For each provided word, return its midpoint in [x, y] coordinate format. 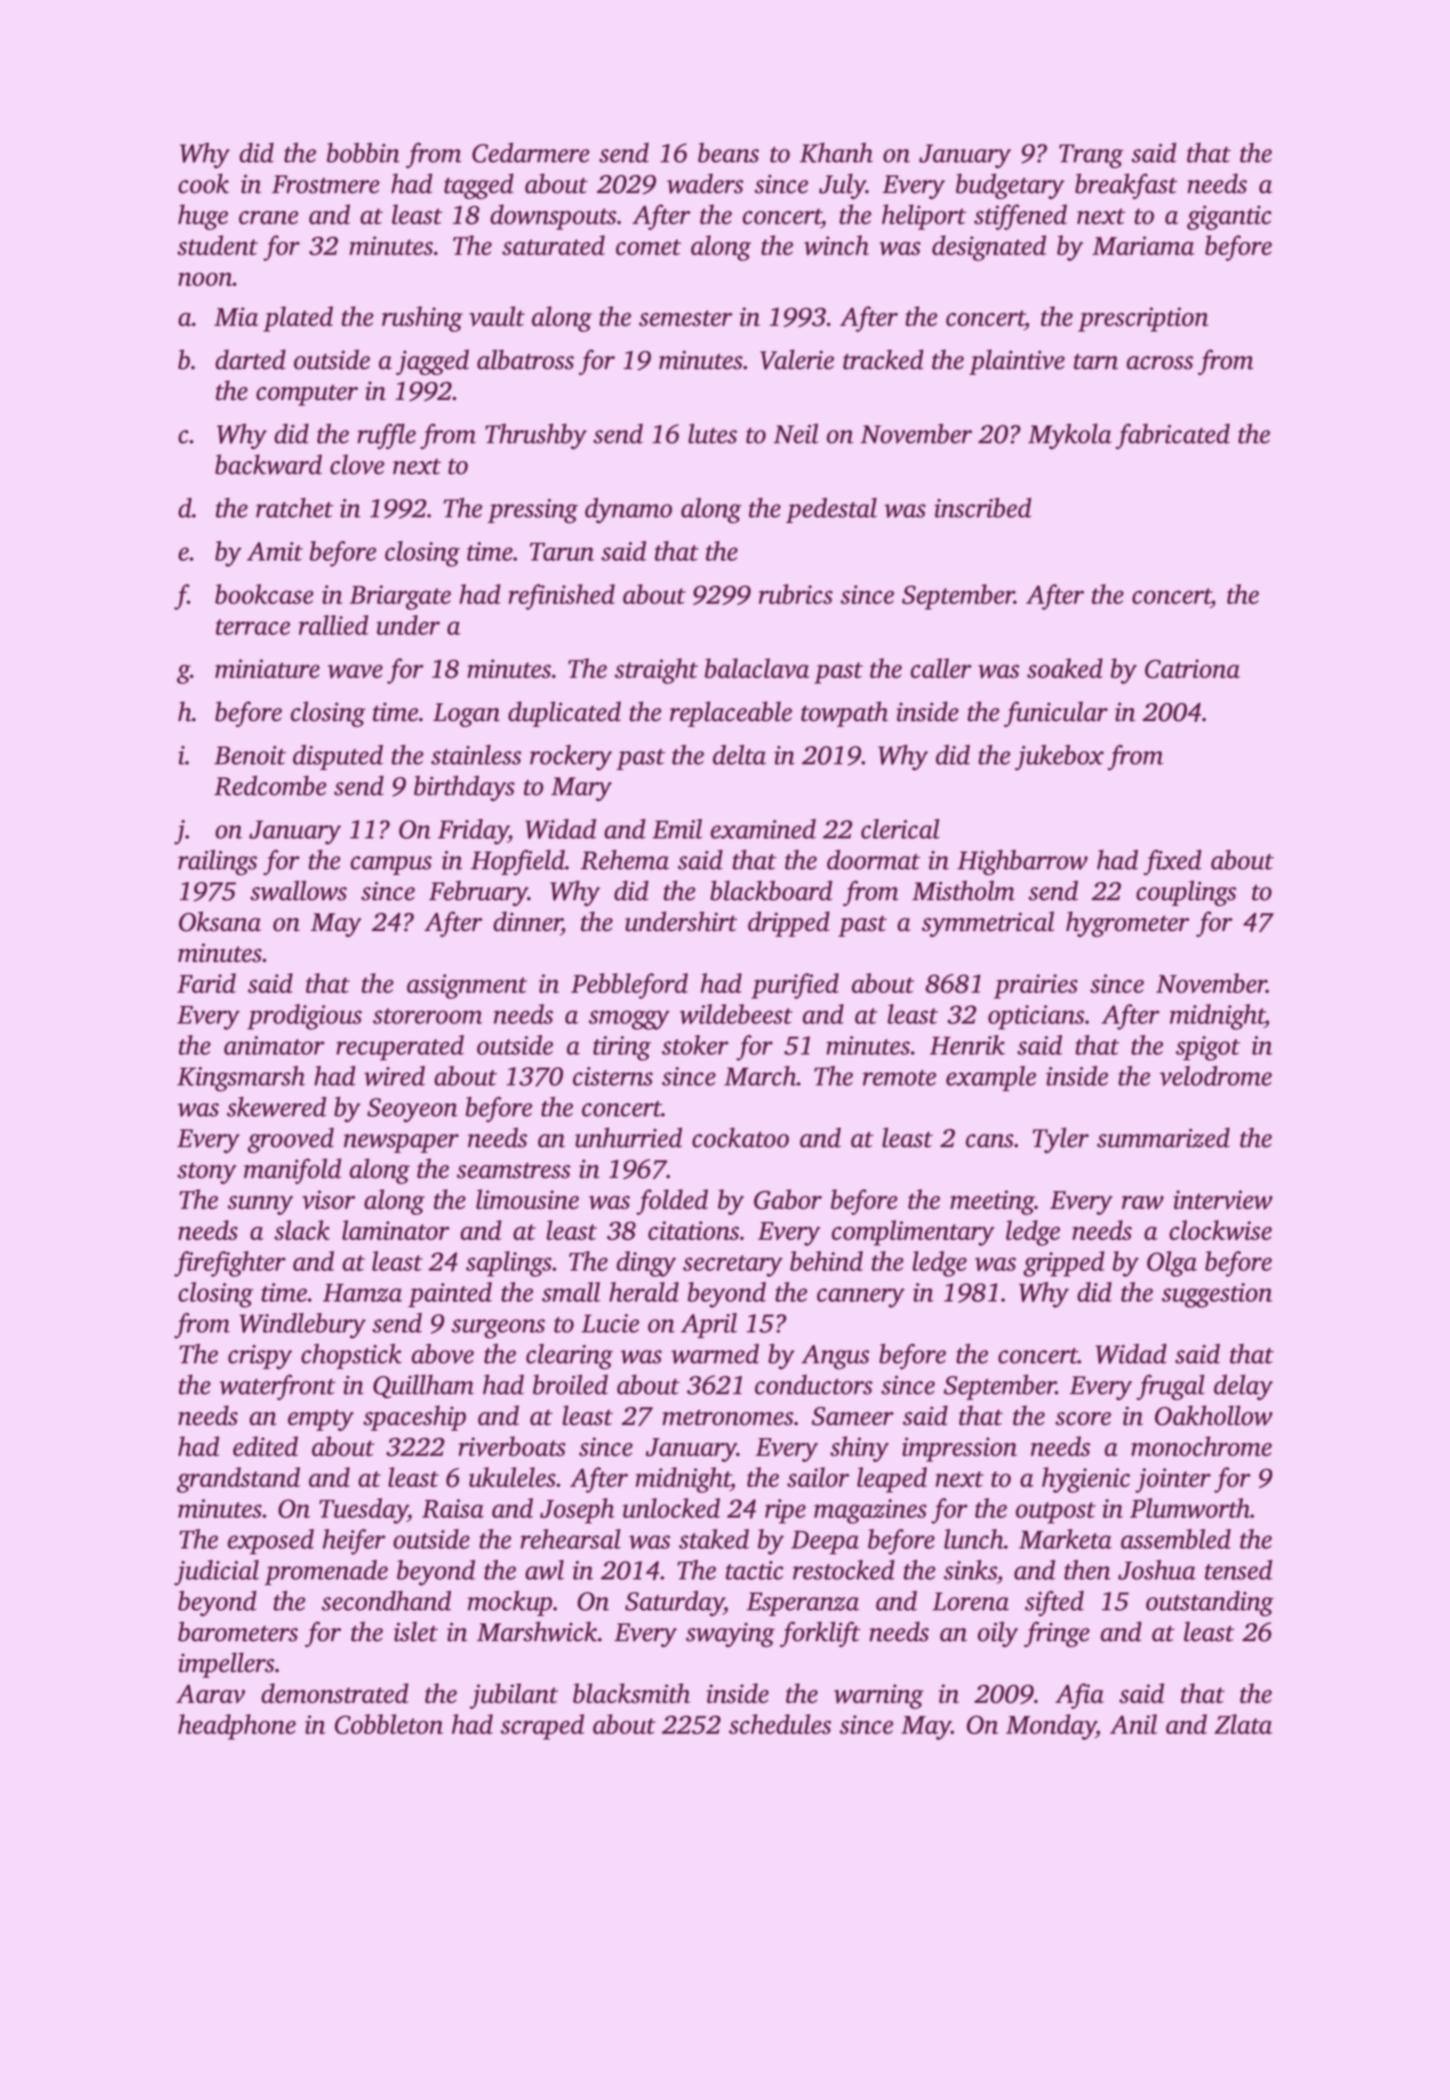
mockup [510, 1603]
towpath [844, 714]
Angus [835, 1357]
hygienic [1086, 1480]
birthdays [464, 788]
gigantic [1229, 217]
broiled [570, 1384]
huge [203, 217]
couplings [1186, 893]
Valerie [797, 359]
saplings [509, 1264]
